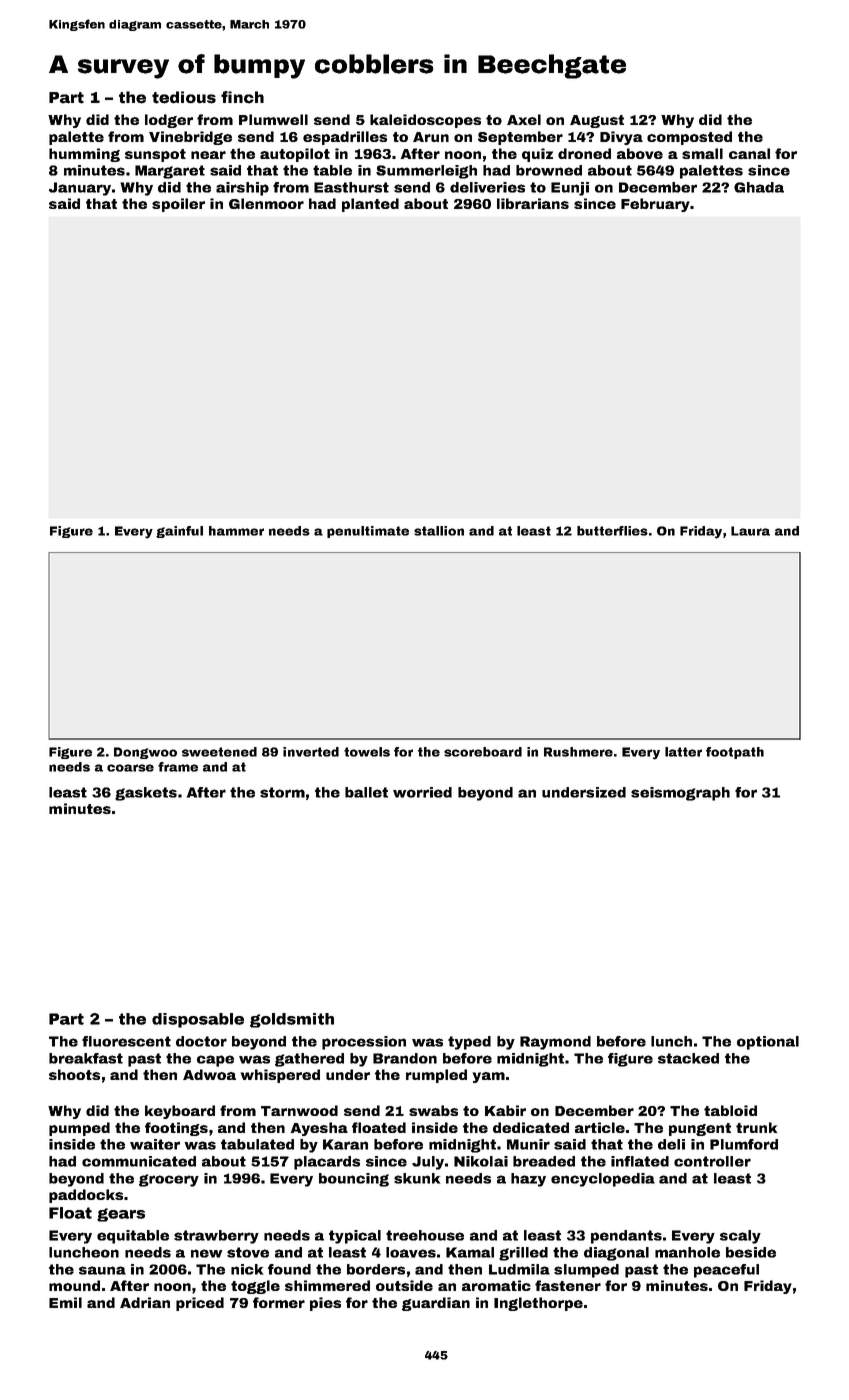 The height and width of the document is (1400, 849). Describe the element at coordinates (169, 1180) in the document. I see `grocery` at that location.
